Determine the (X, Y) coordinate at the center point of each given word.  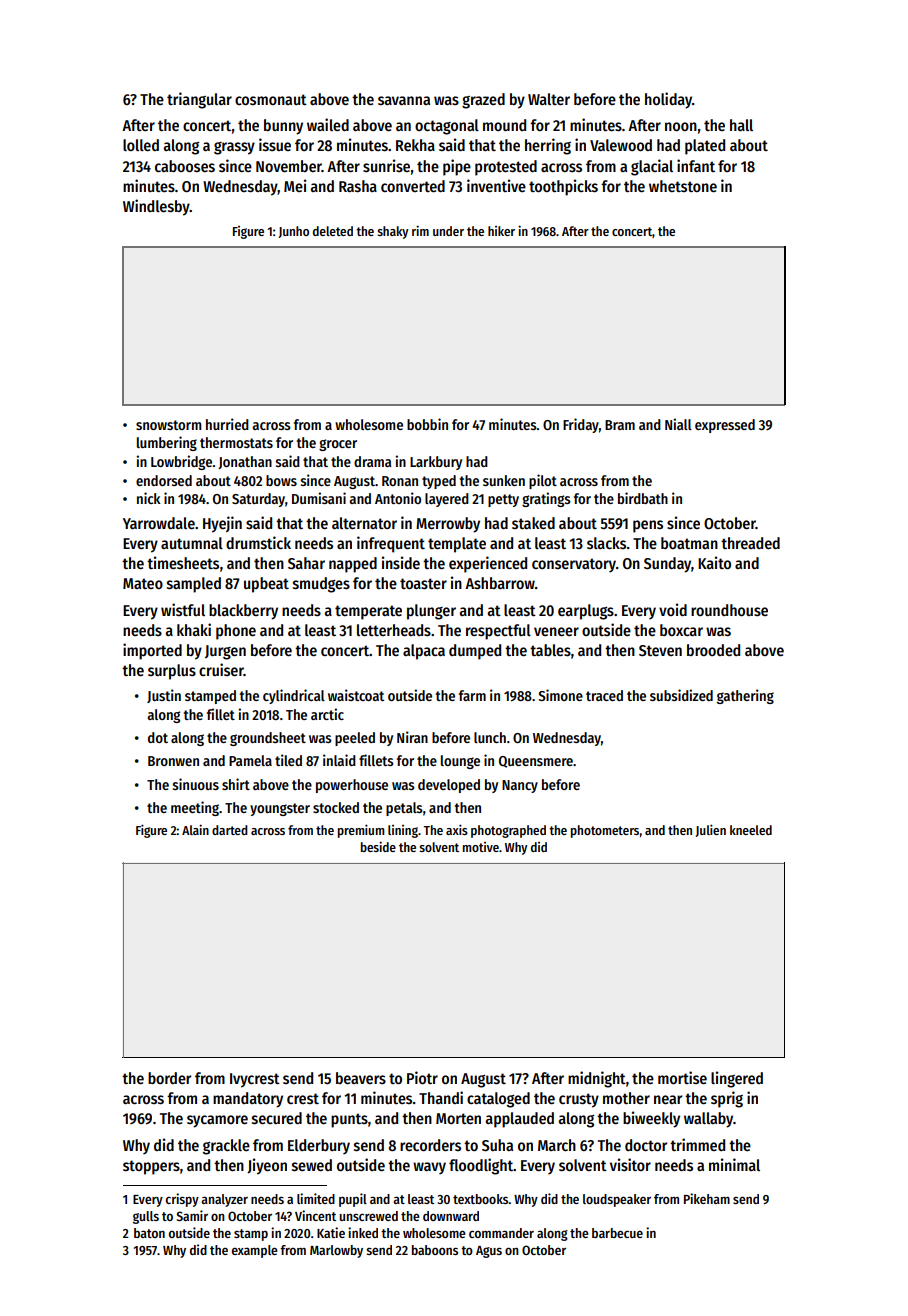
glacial (652, 167)
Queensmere (536, 762)
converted (413, 186)
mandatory (248, 1100)
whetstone (683, 186)
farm (472, 695)
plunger (431, 612)
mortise (682, 1078)
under (448, 231)
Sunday (667, 565)
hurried (227, 424)
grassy (234, 148)
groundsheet (268, 739)
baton (149, 1233)
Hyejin (222, 524)
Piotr (422, 1077)
